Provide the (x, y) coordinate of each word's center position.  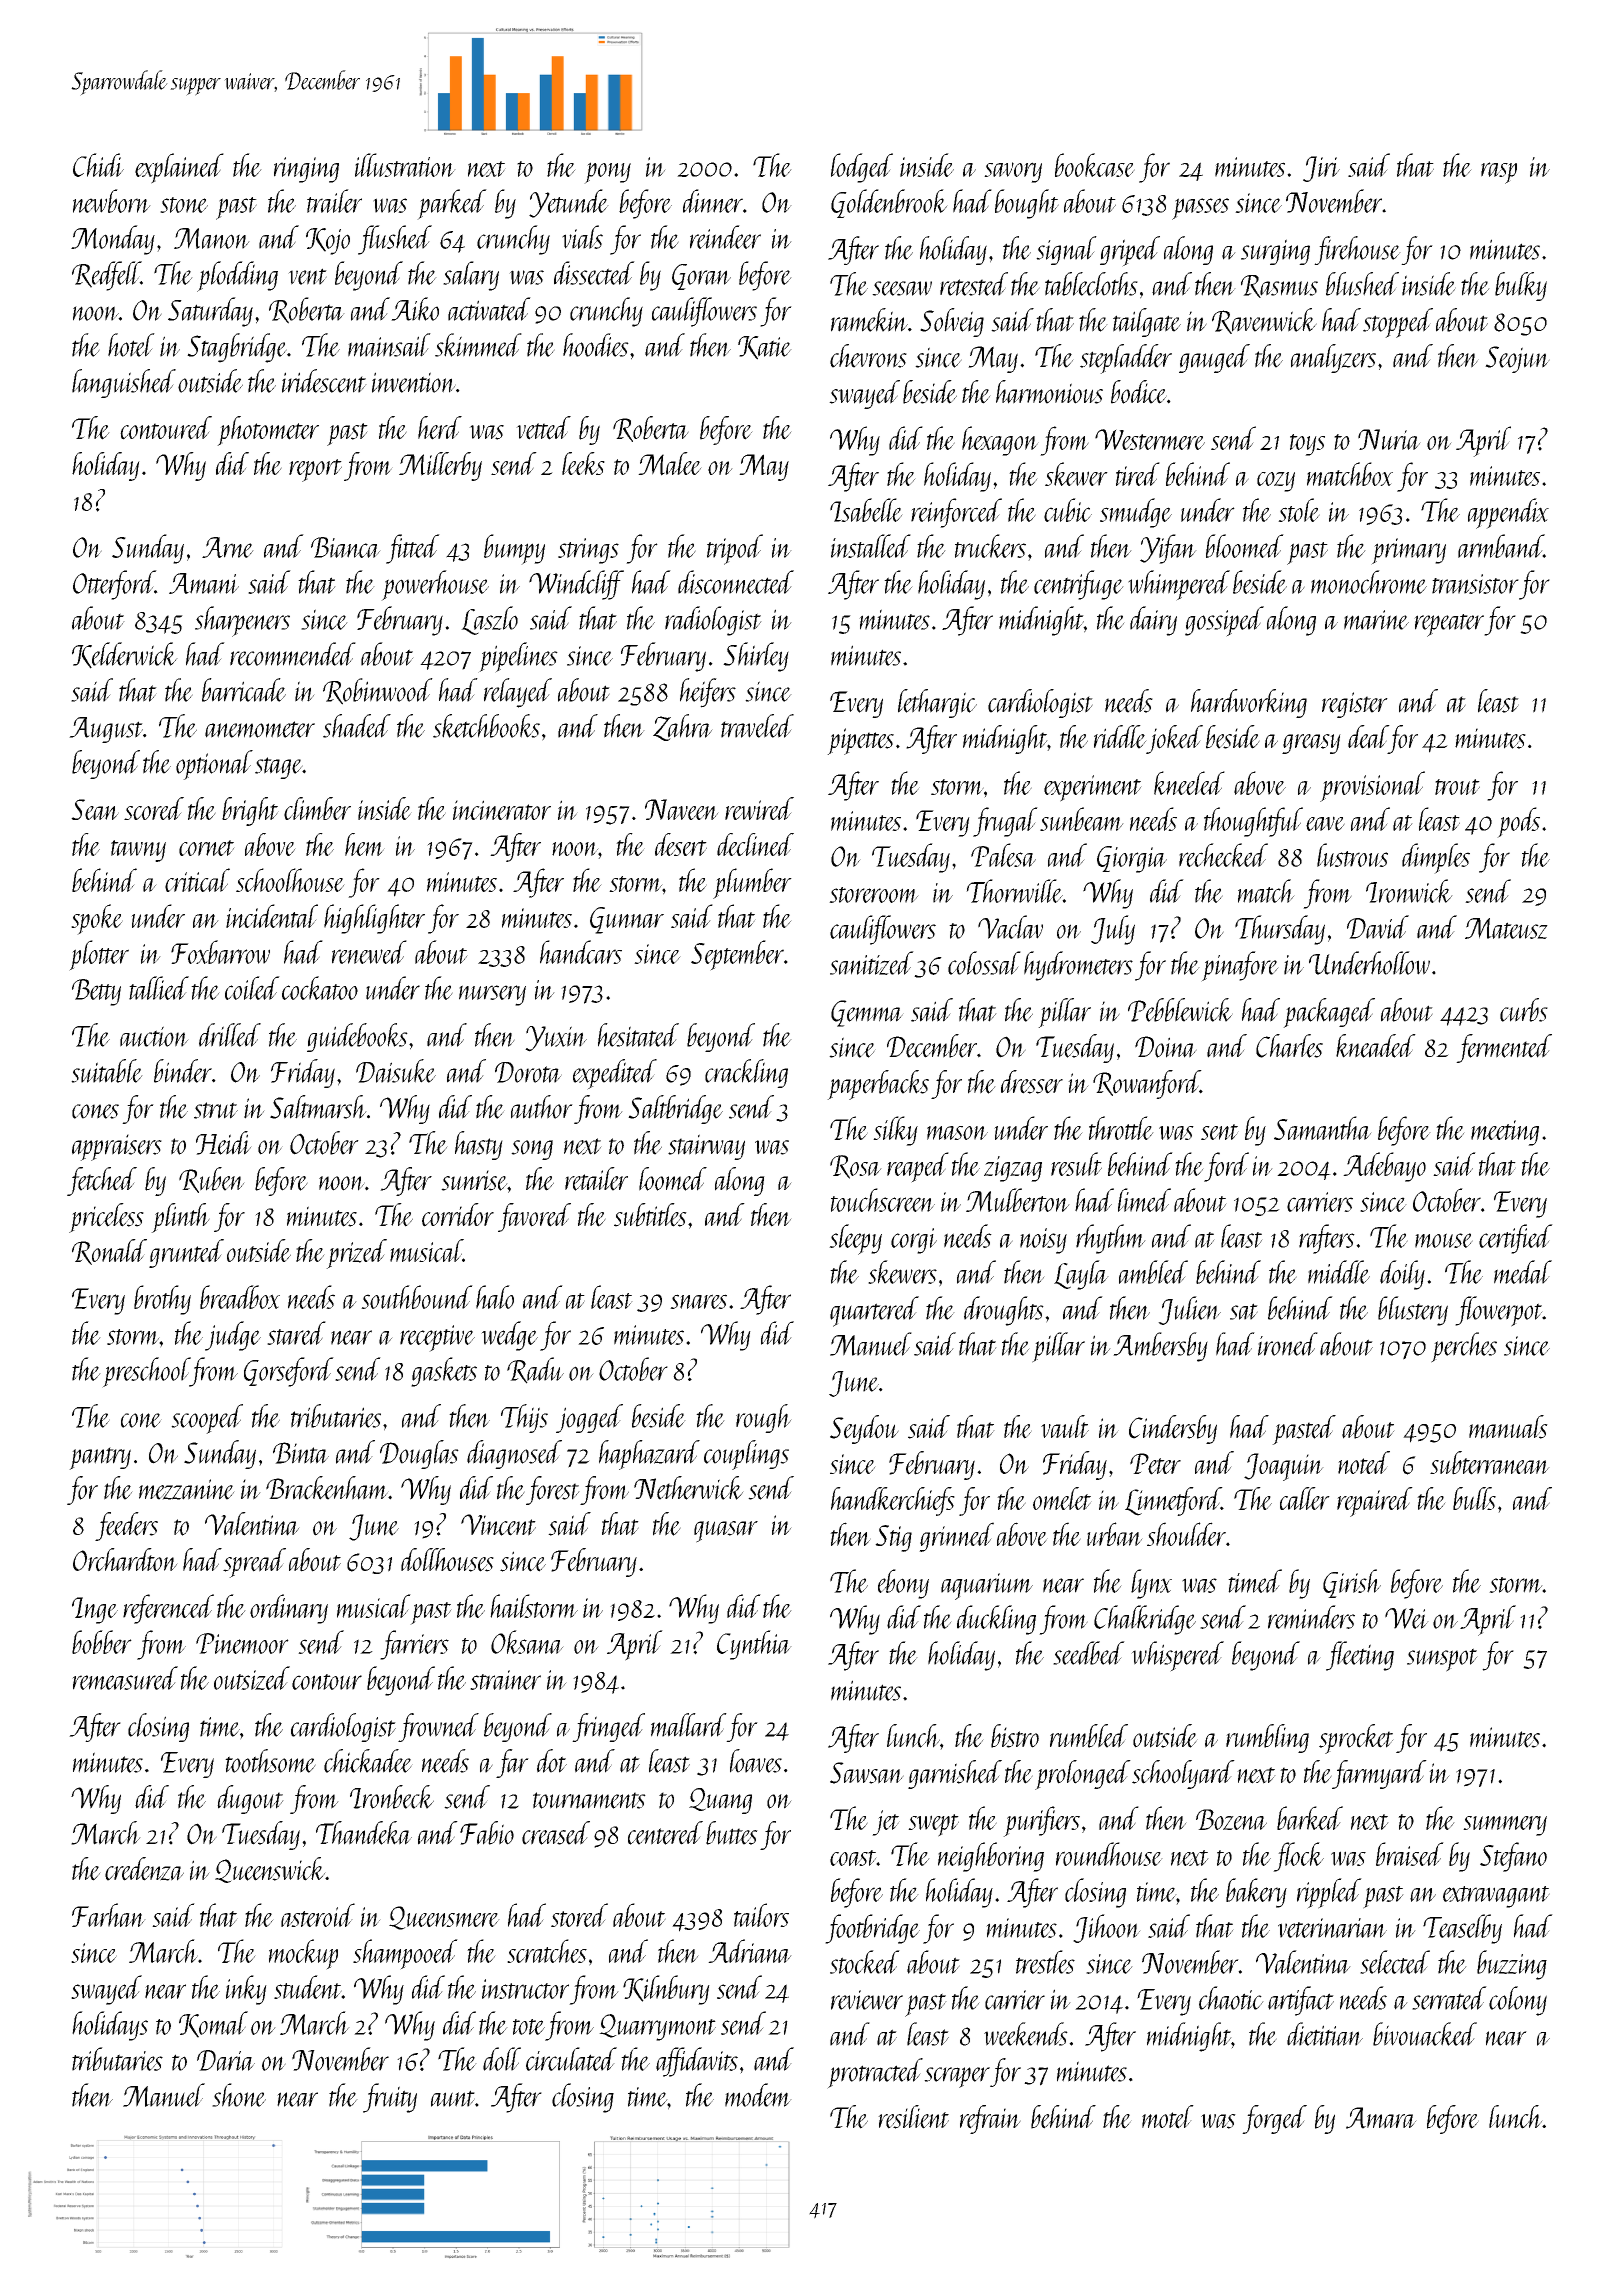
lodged (862, 168)
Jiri (1321, 169)
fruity (390, 2098)
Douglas (419, 1454)
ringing (306, 170)
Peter (1155, 1464)
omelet (1062, 1498)
